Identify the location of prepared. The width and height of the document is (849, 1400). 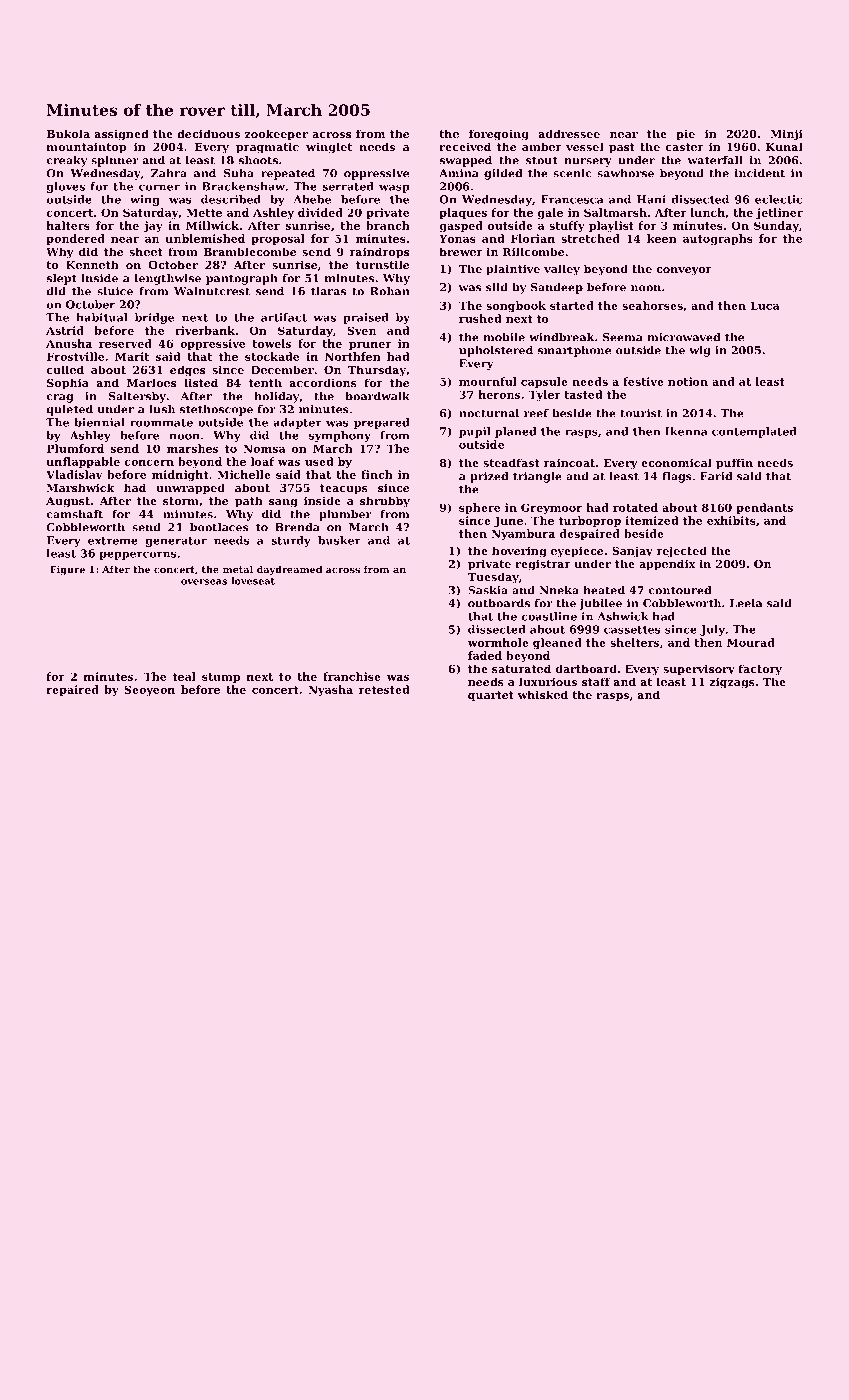
(382, 423).
